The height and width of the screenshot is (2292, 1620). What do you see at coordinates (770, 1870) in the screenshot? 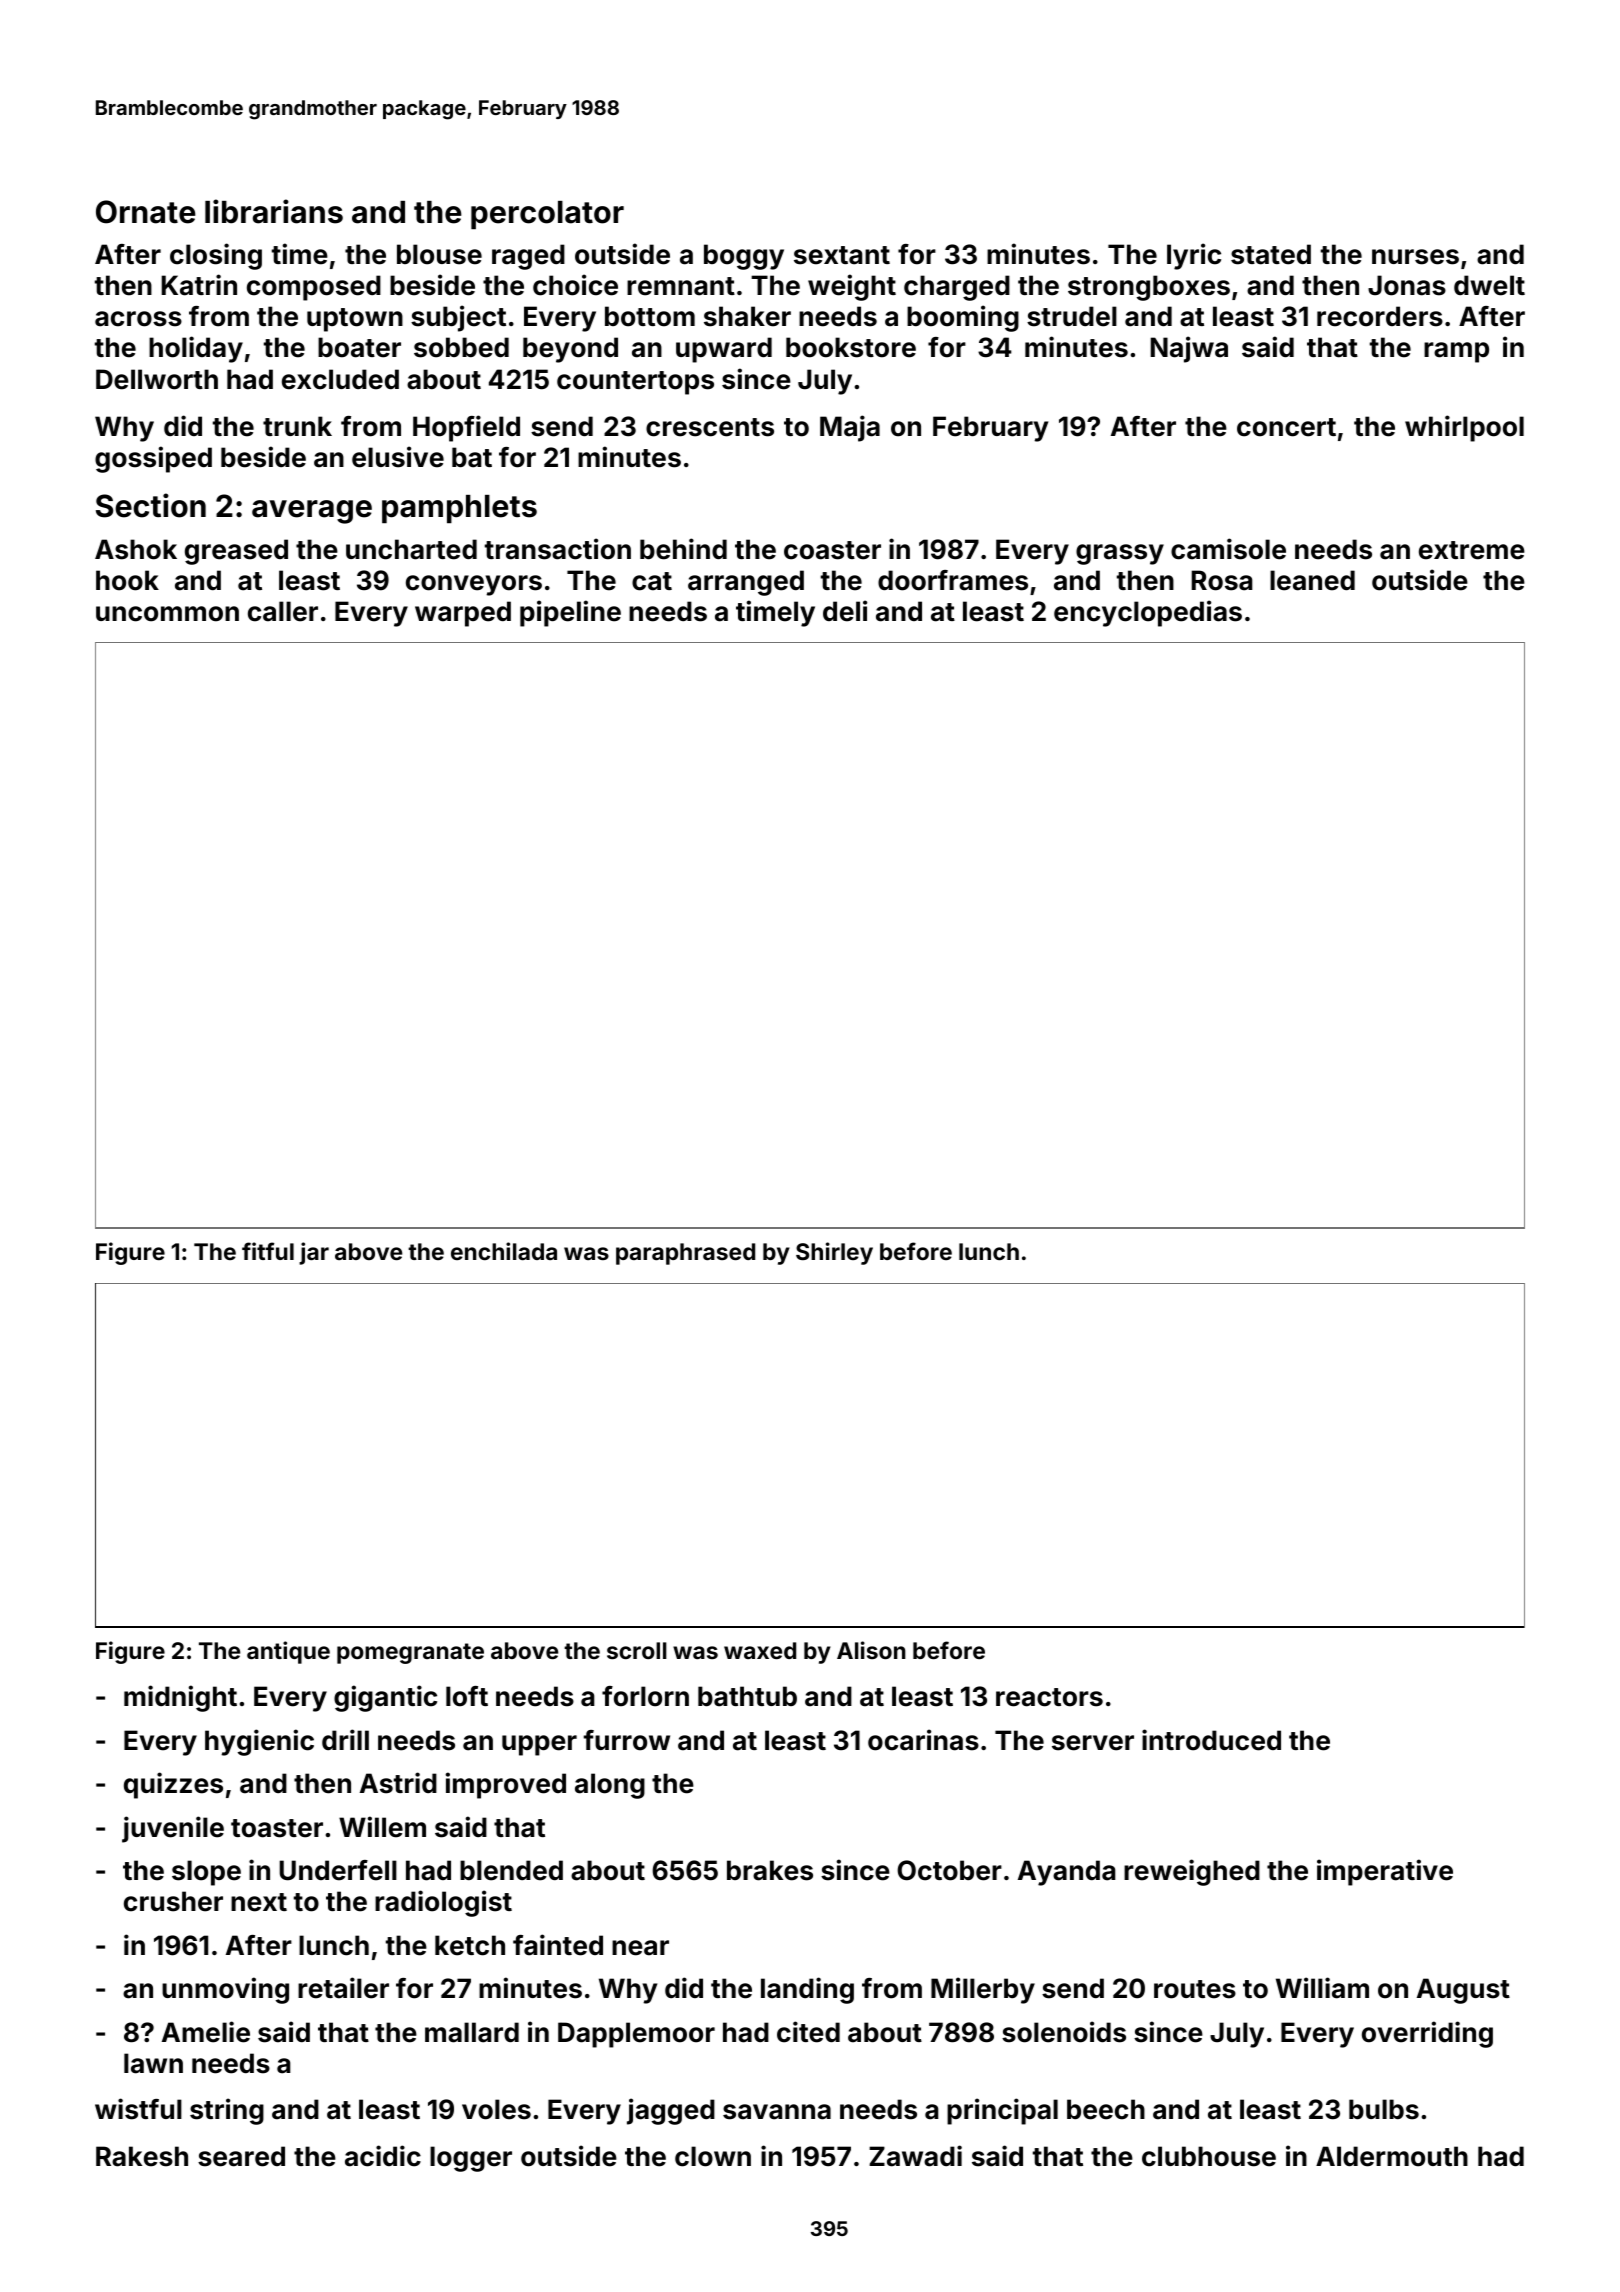
I see `brakes` at bounding box center [770, 1870].
